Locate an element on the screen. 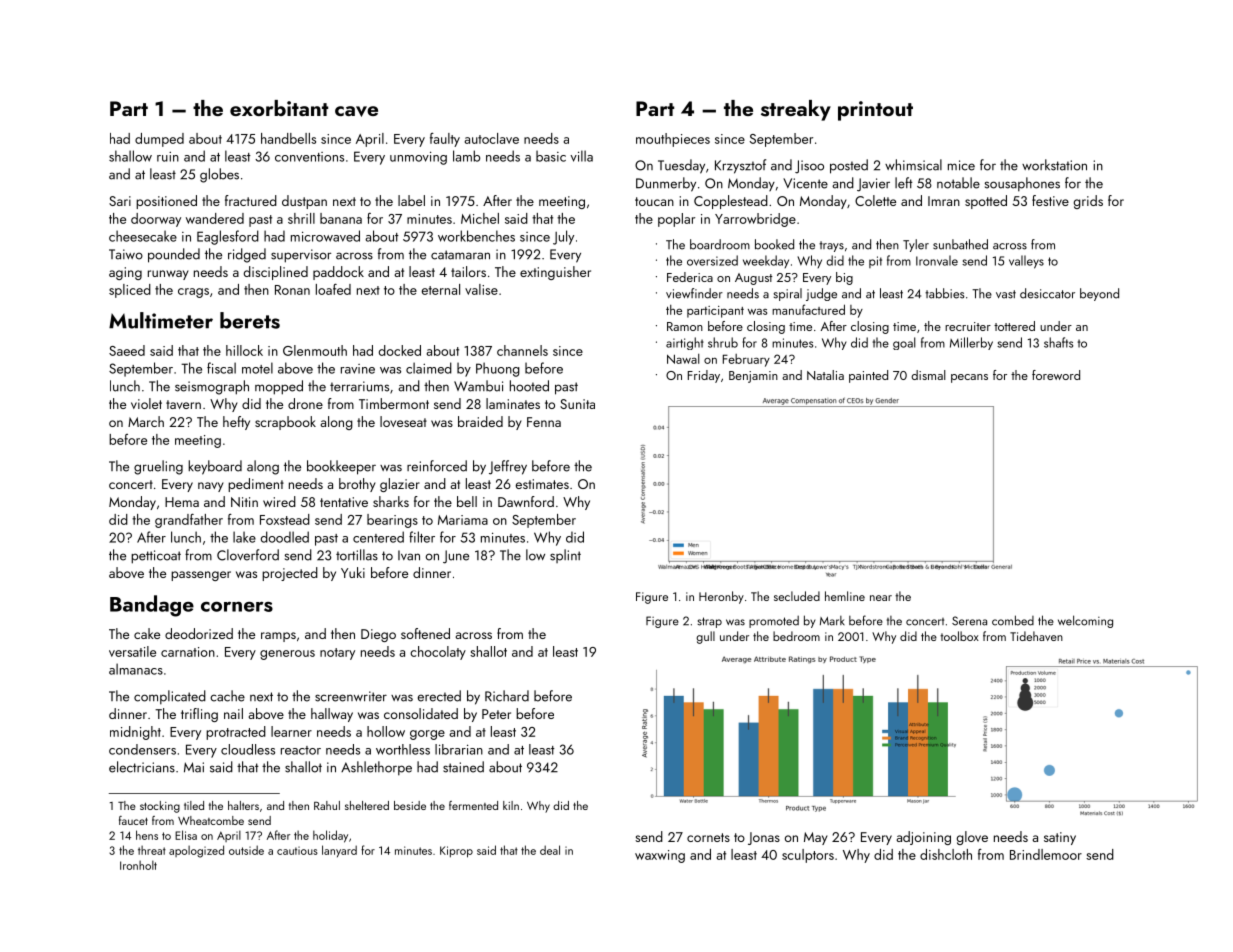  hillock is located at coordinates (244, 350).
